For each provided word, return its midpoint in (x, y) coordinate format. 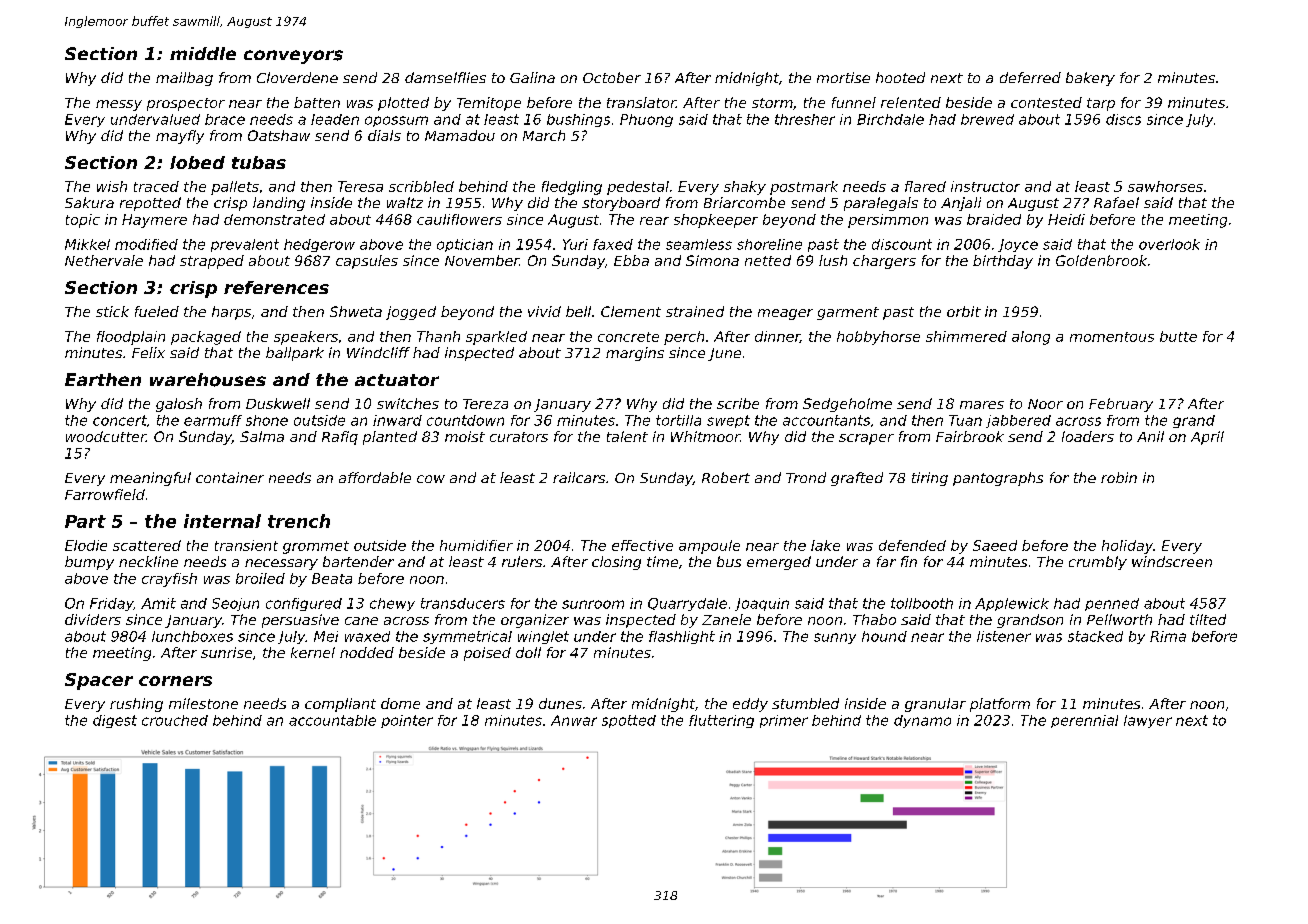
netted (768, 260)
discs (1123, 119)
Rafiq (340, 438)
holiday (1127, 547)
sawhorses (1165, 186)
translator (641, 102)
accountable (332, 720)
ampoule (709, 547)
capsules (367, 262)
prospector (186, 104)
